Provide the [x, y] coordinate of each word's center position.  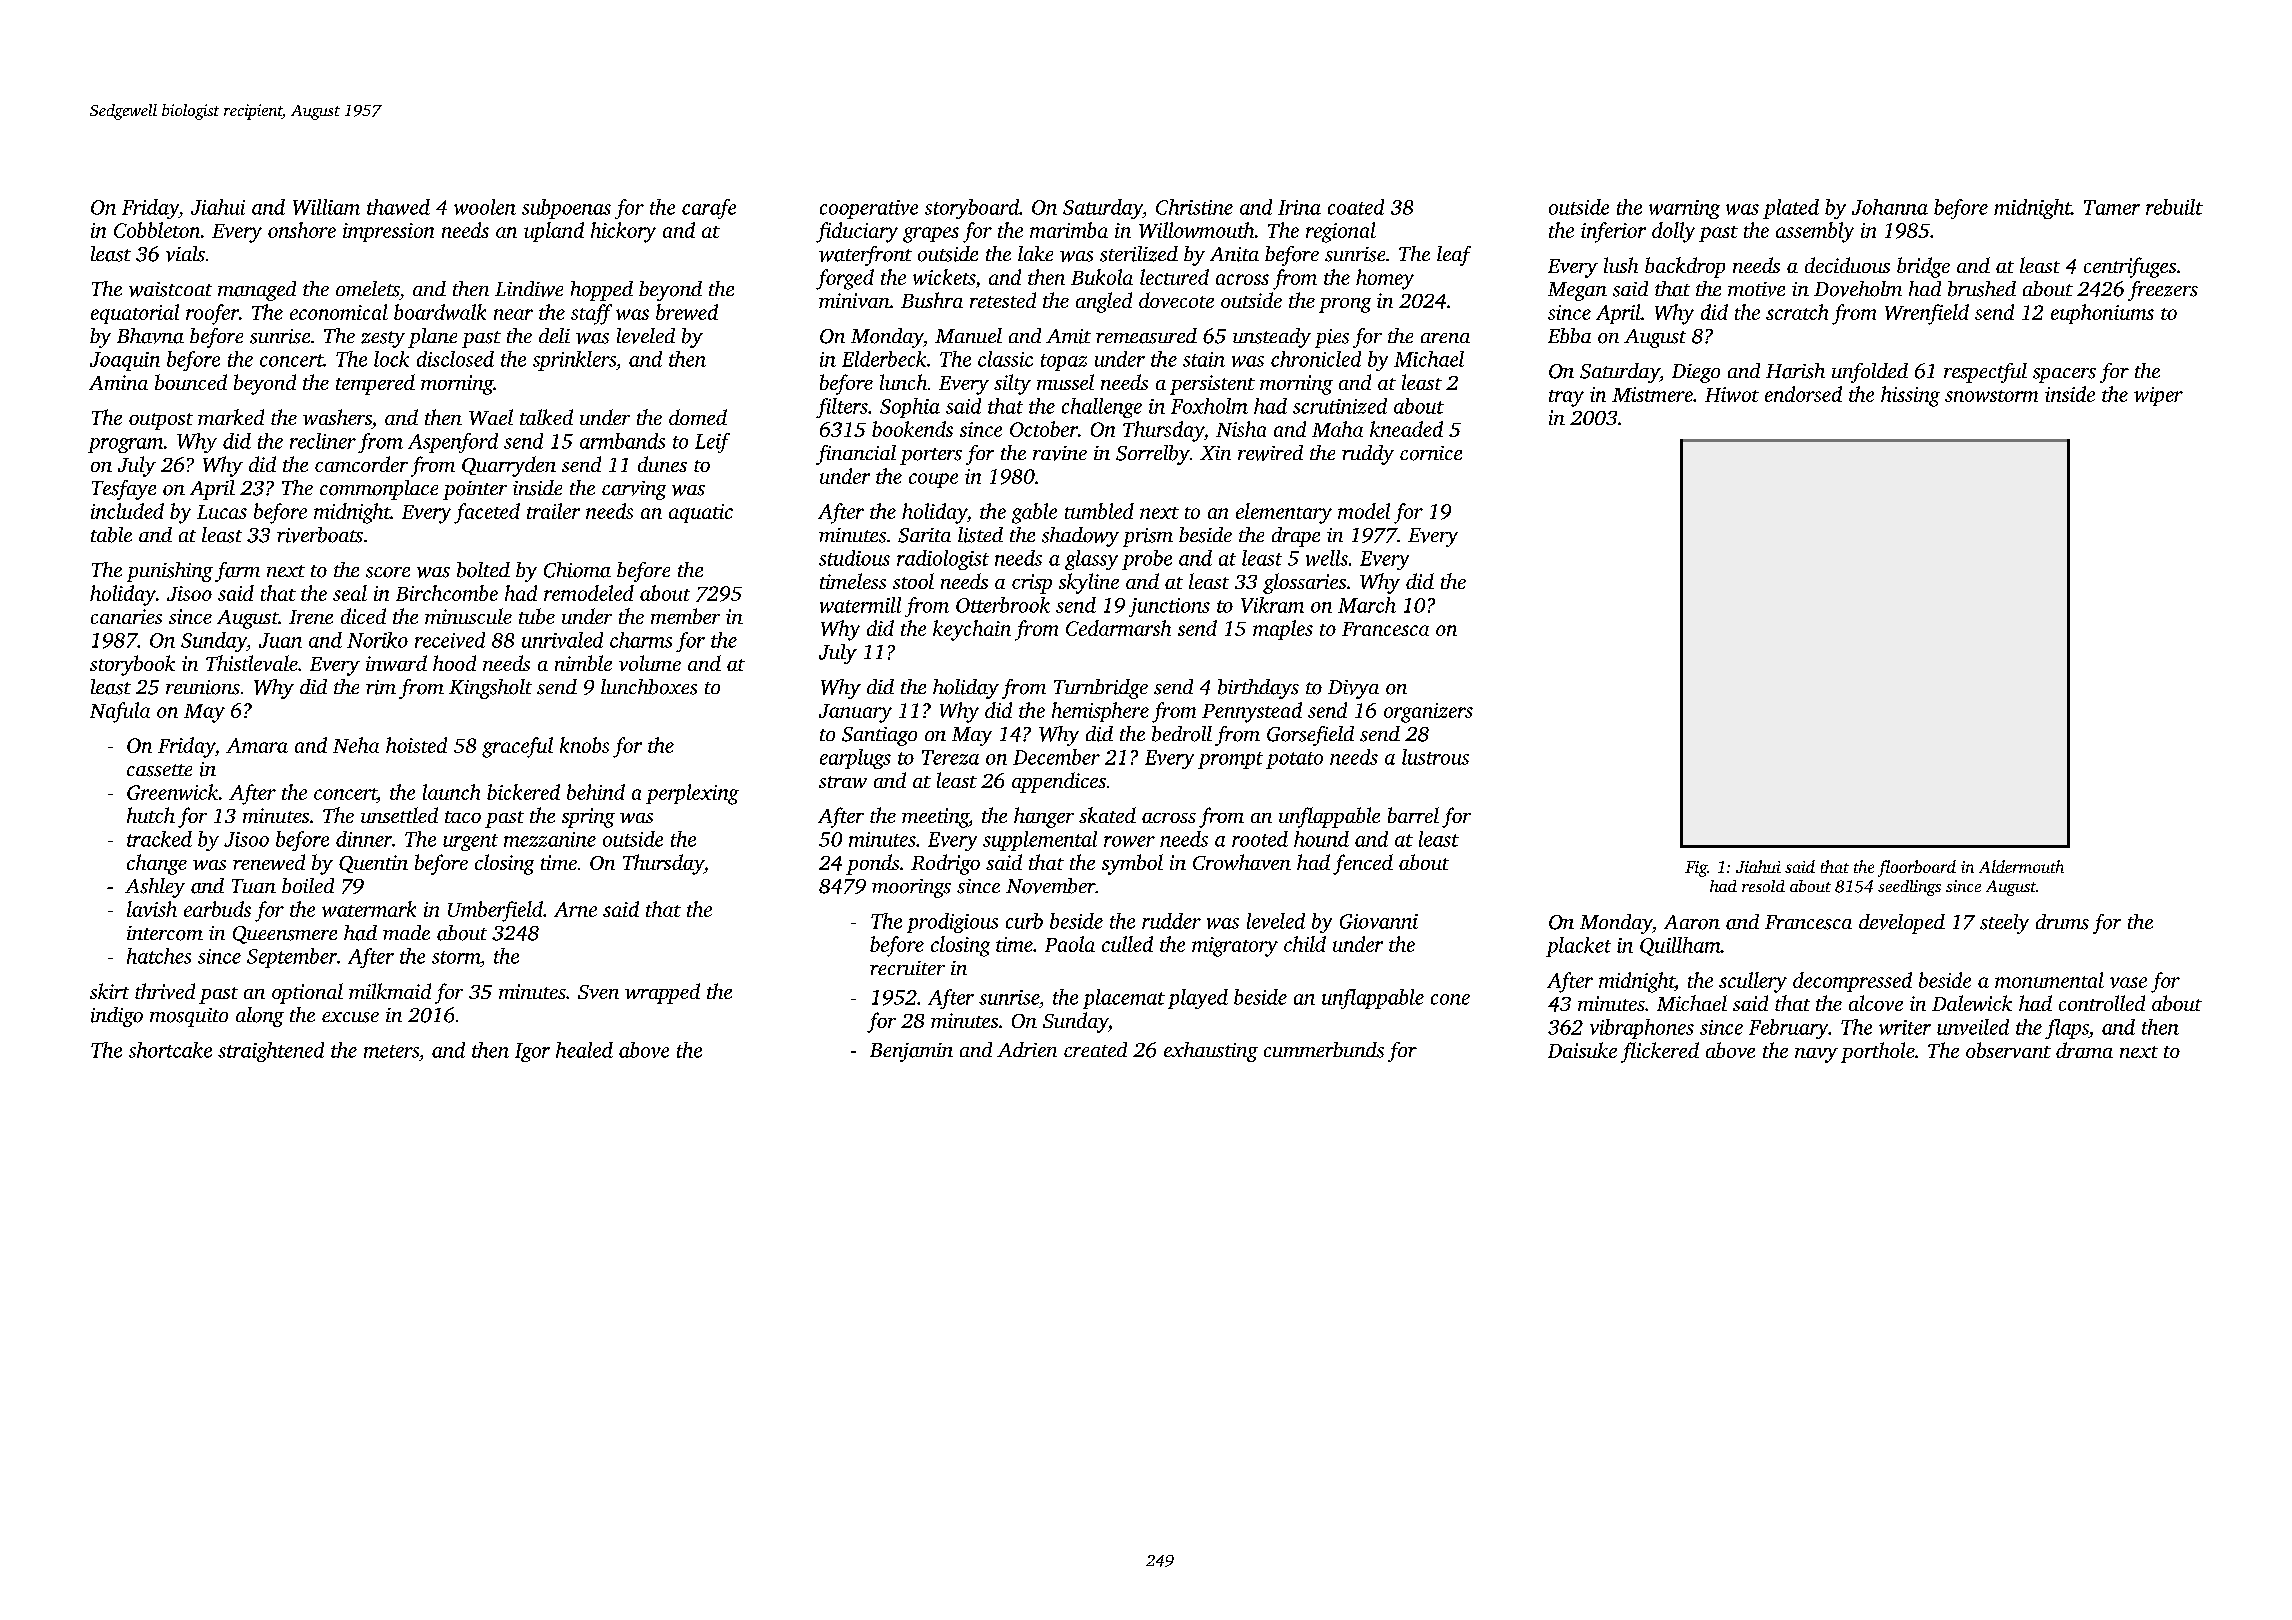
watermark [369, 909]
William [326, 207]
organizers [1428, 713]
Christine [1194, 207]
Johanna [1890, 207]
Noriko [377, 640]
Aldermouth [2021, 866]
